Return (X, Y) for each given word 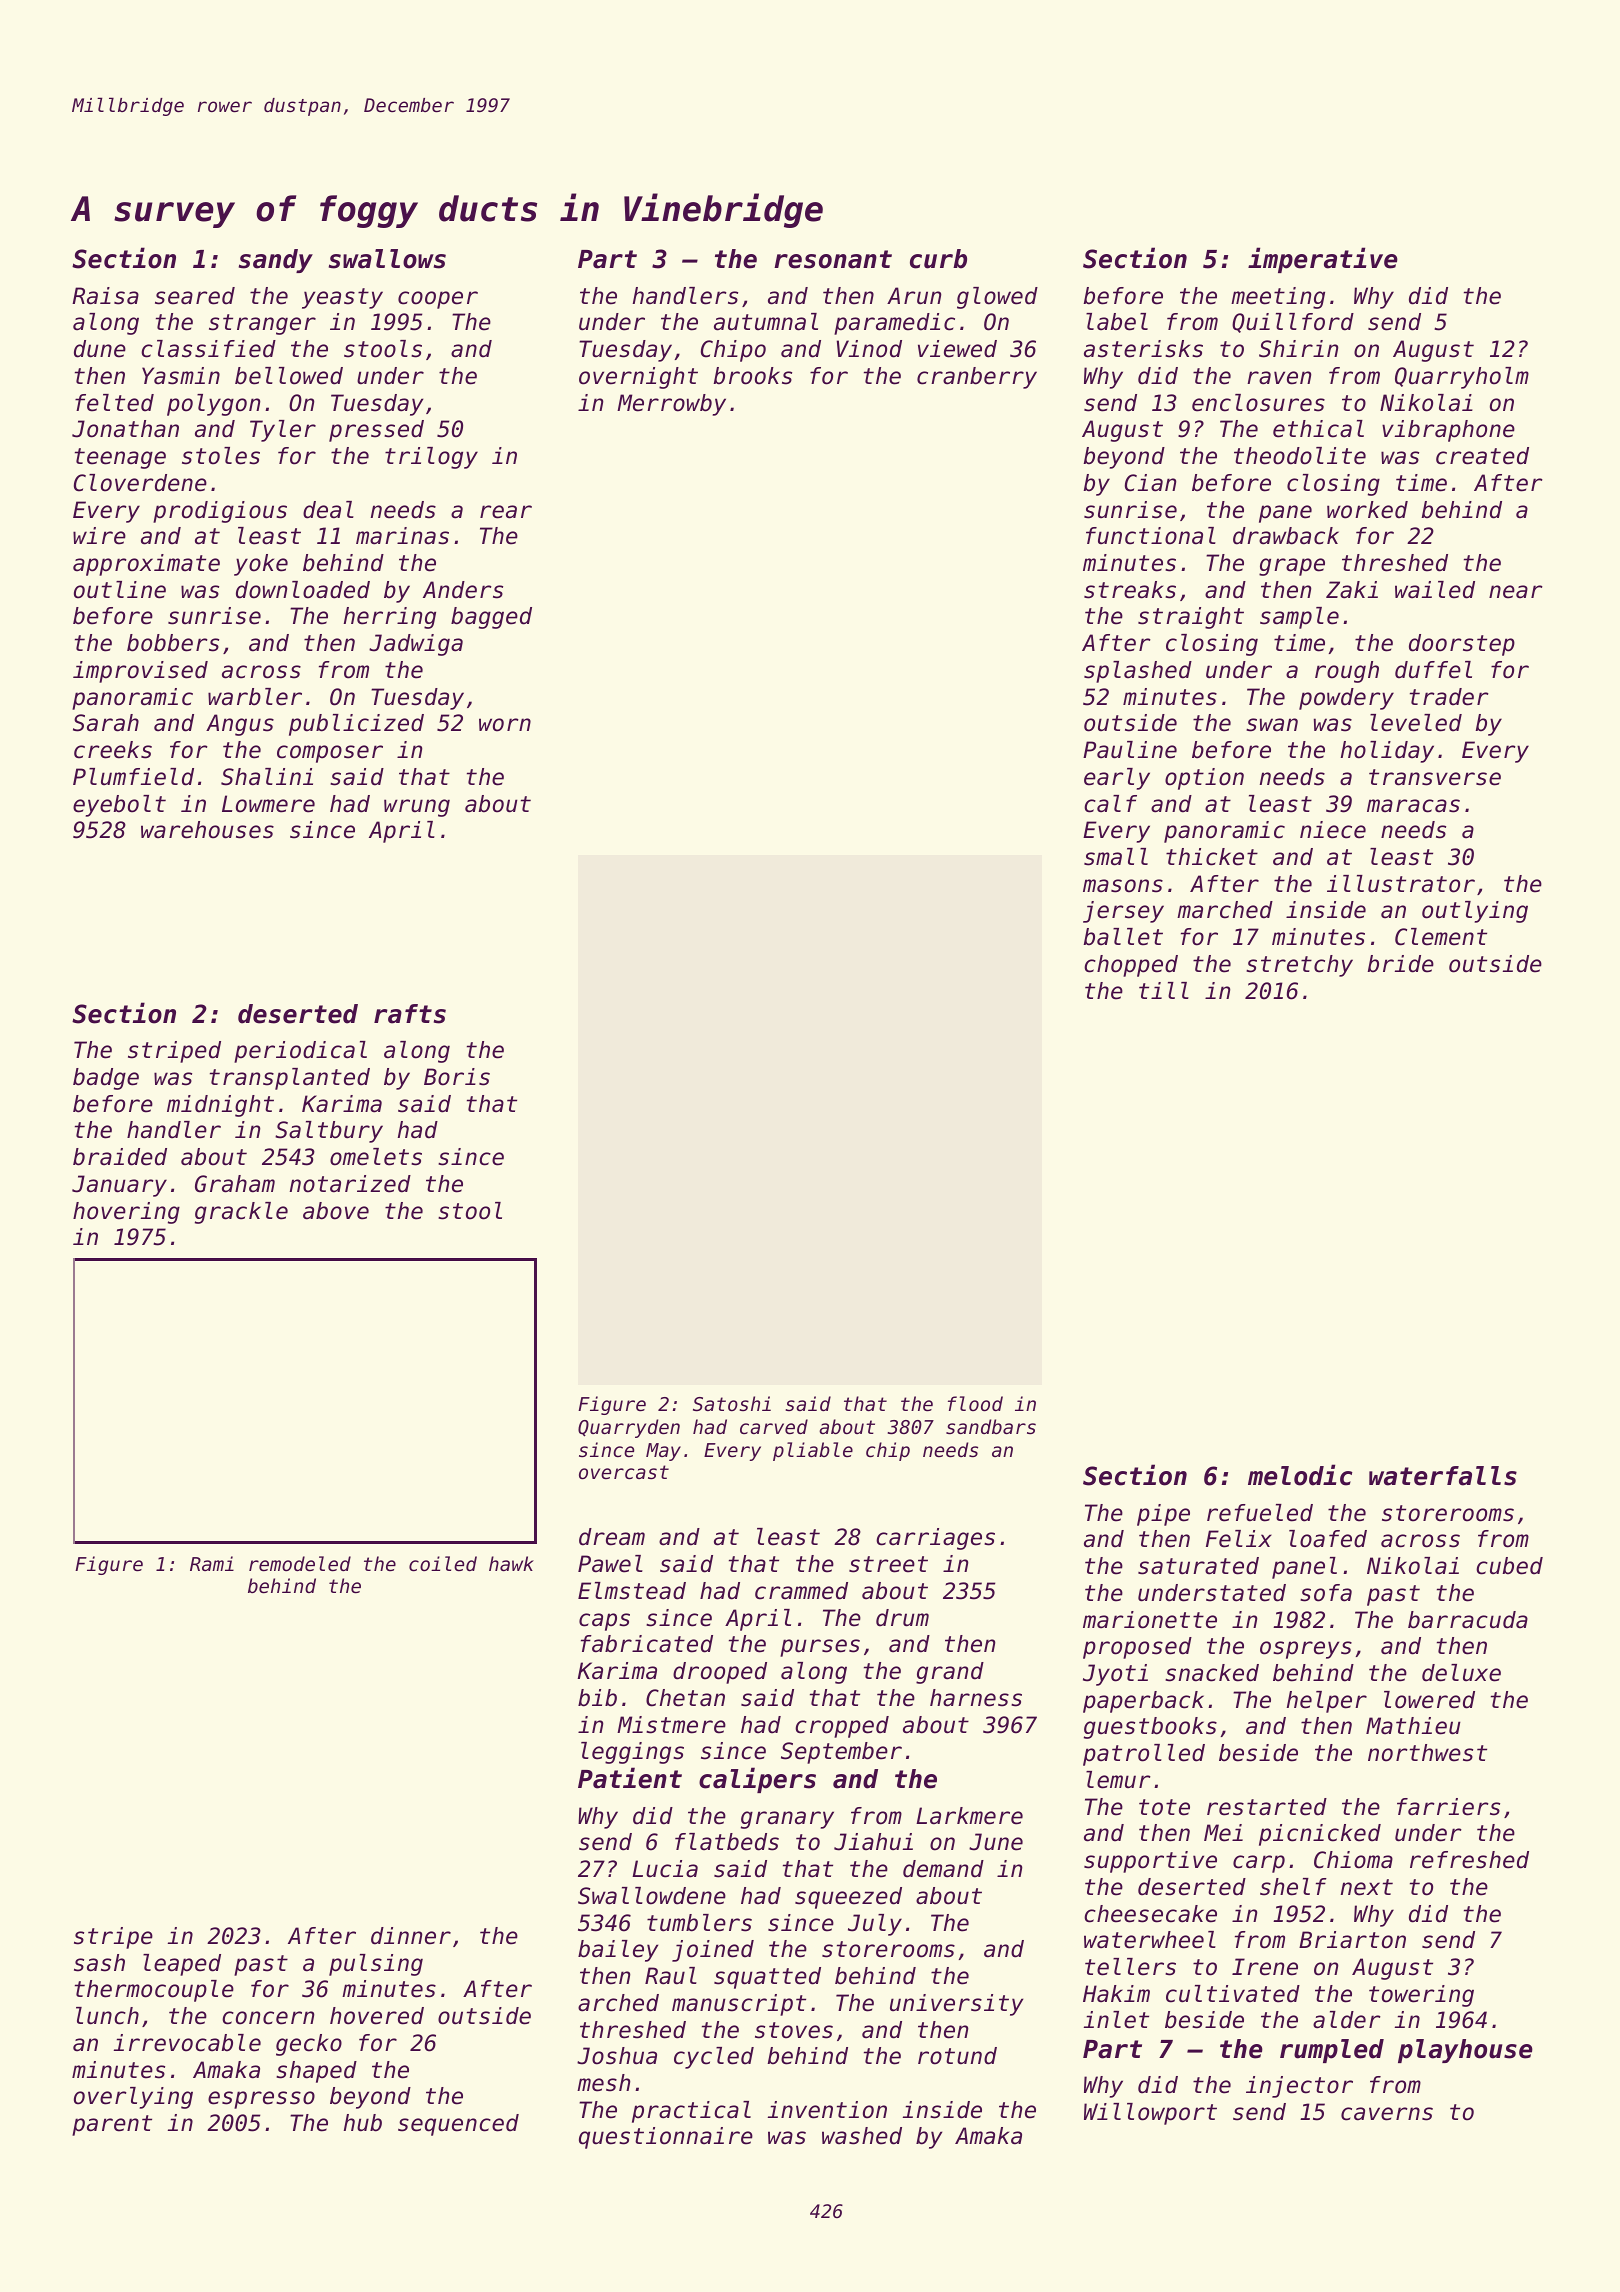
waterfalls (1443, 1476)
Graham (235, 1184)
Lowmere (268, 804)
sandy (276, 261)
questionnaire (666, 2138)
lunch (107, 2016)
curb (938, 259)
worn (505, 725)
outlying (1475, 912)
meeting (1278, 298)
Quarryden (629, 1428)
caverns (1387, 2114)
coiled (443, 1563)
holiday (1387, 752)
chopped (1131, 966)
